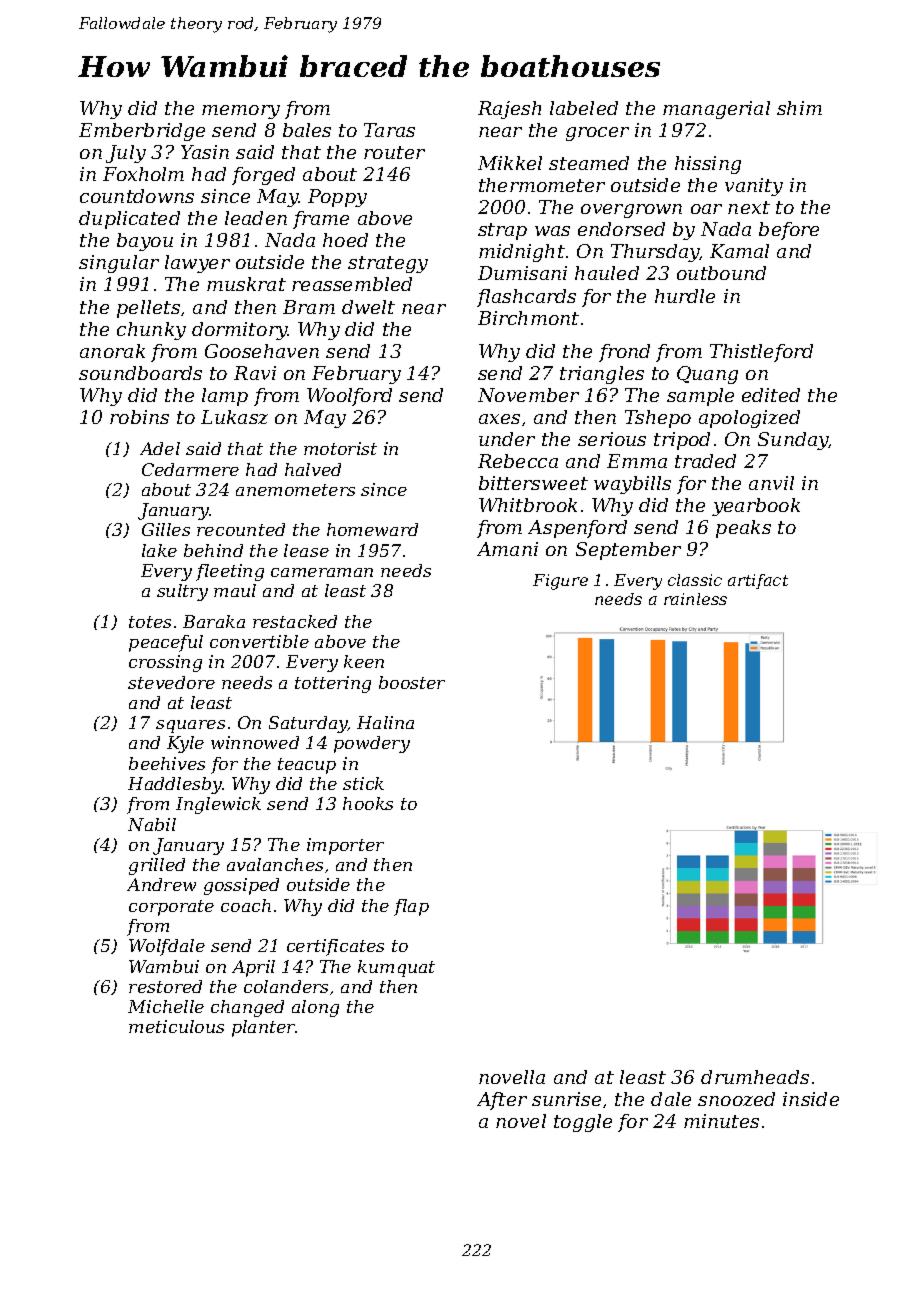 The image size is (924, 1314). What do you see at coordinates (411, 907) in the image?
I see `flap` at bounding box center [411, 907].
